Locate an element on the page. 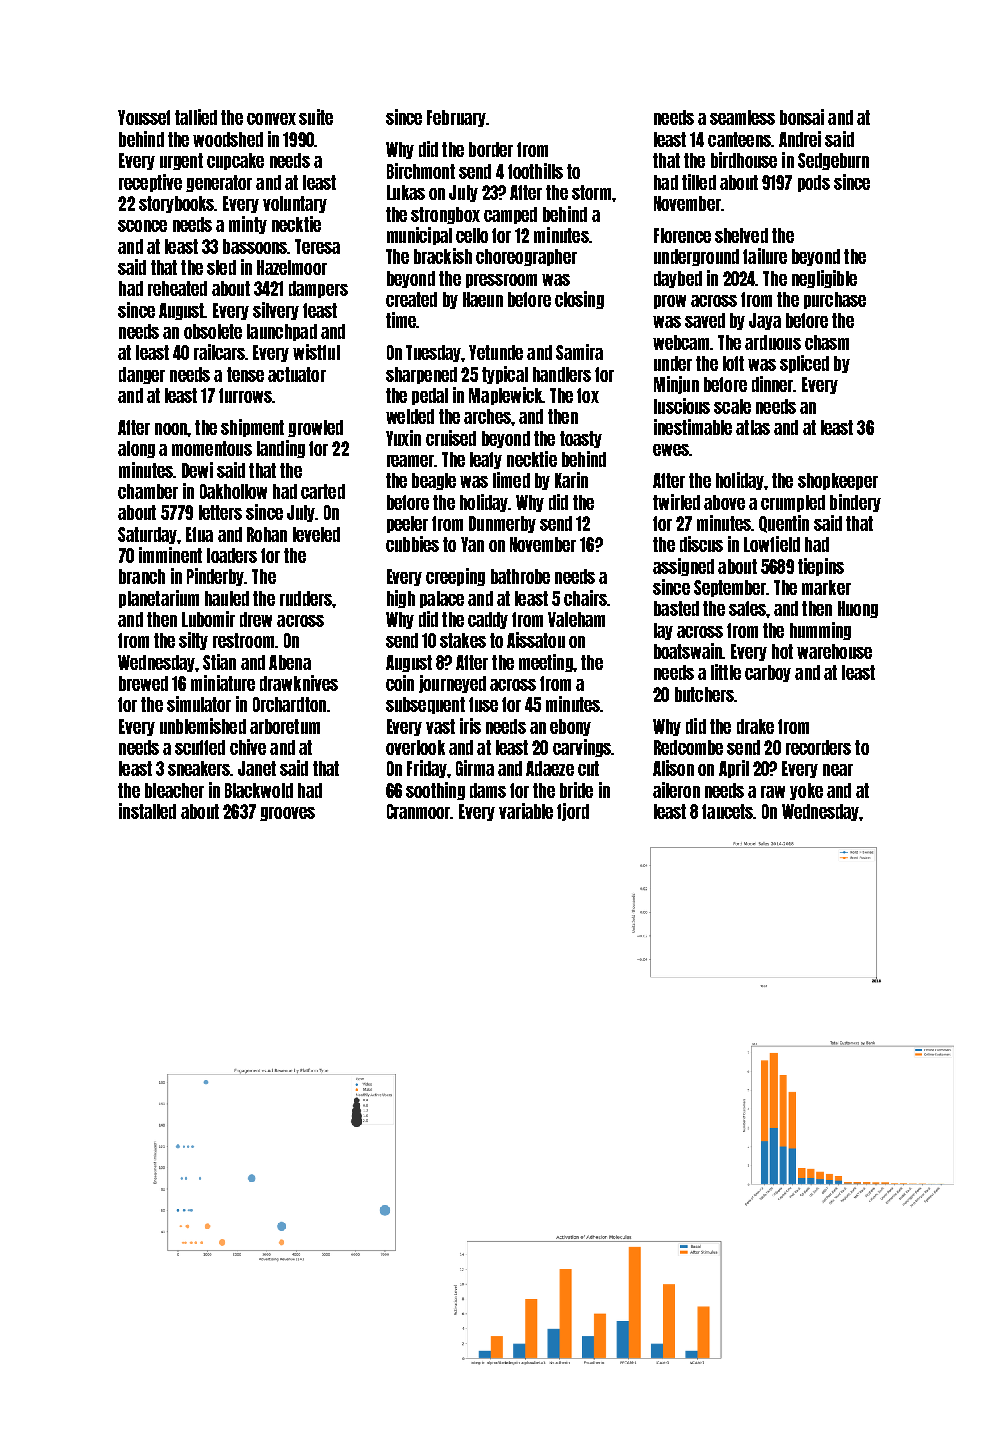  suite is located at coordinates (316, 117).
